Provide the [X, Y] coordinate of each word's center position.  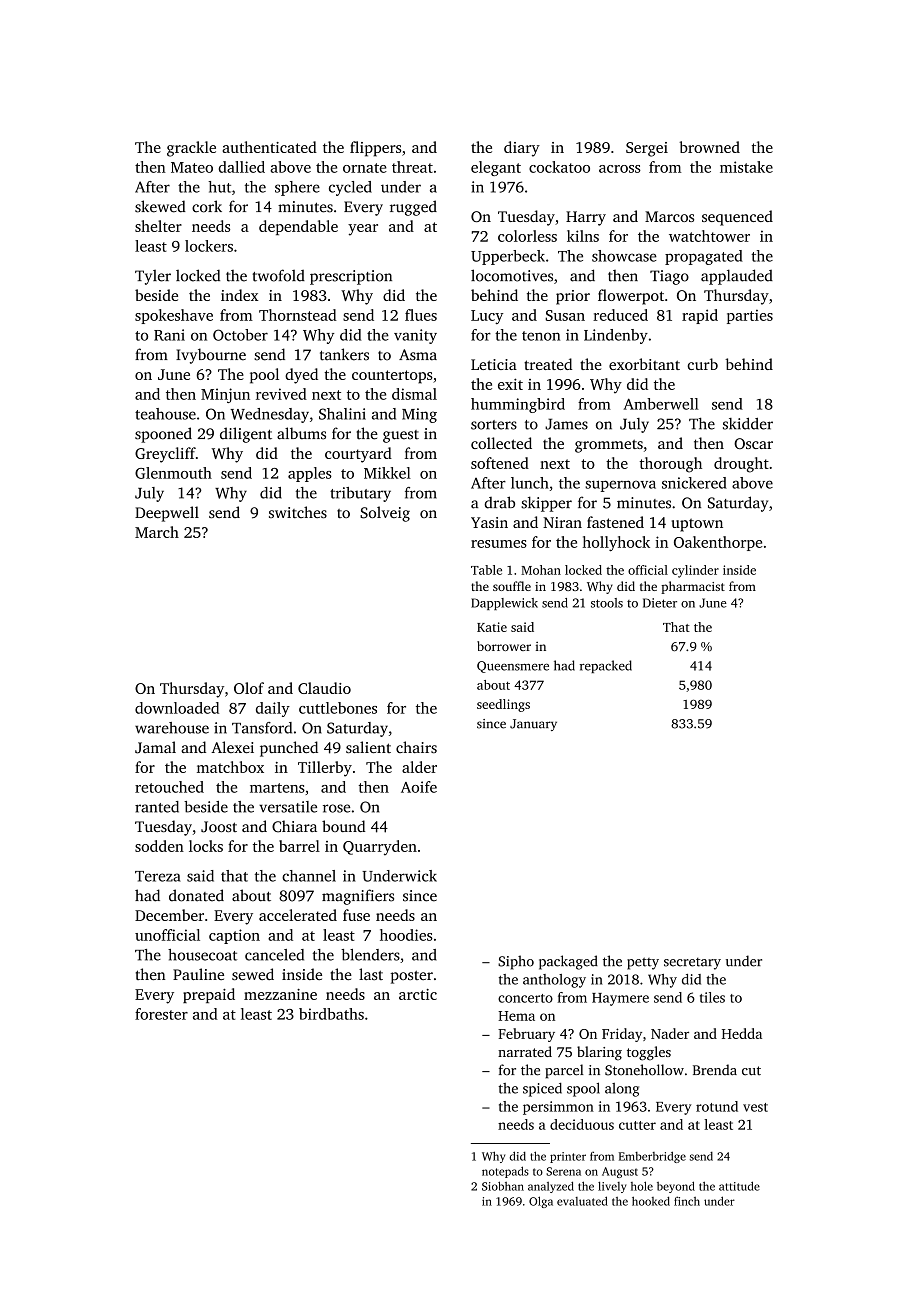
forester [161, 1014]
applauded [737, 277]
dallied [242, 167]
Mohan [541, 570]
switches [298, 512]
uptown [697, 525]
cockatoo [559, 167]
